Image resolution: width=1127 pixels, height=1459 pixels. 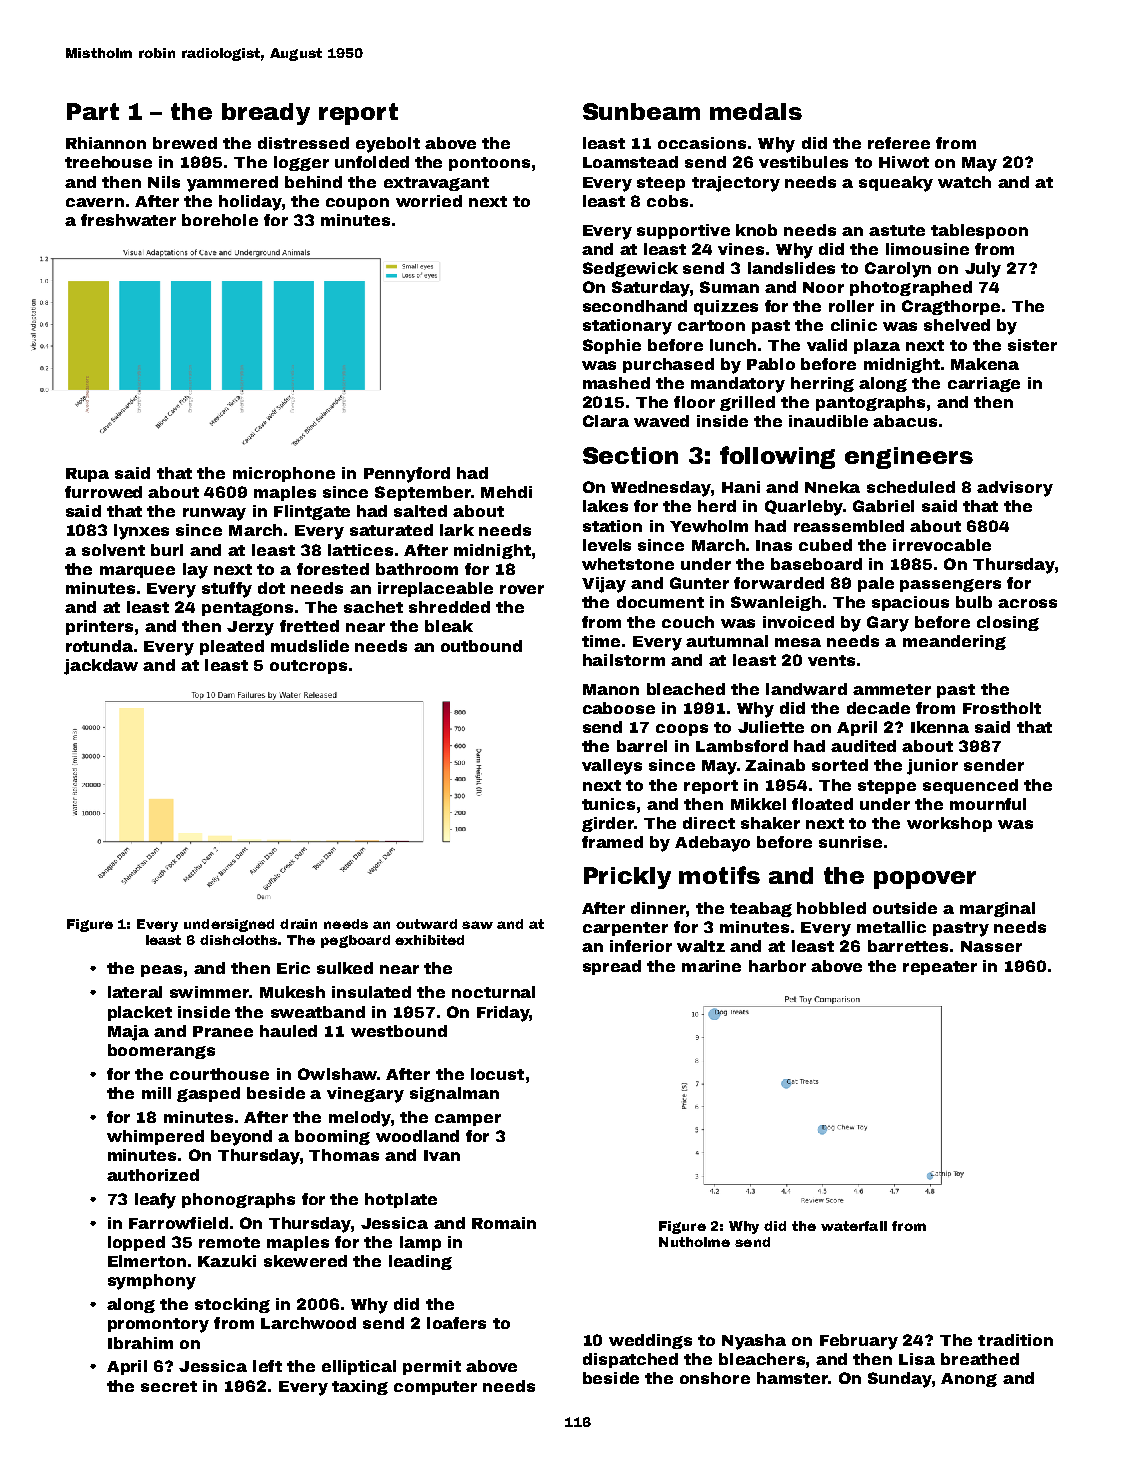 I want to click on barrel, so click(x=642, y=746).
